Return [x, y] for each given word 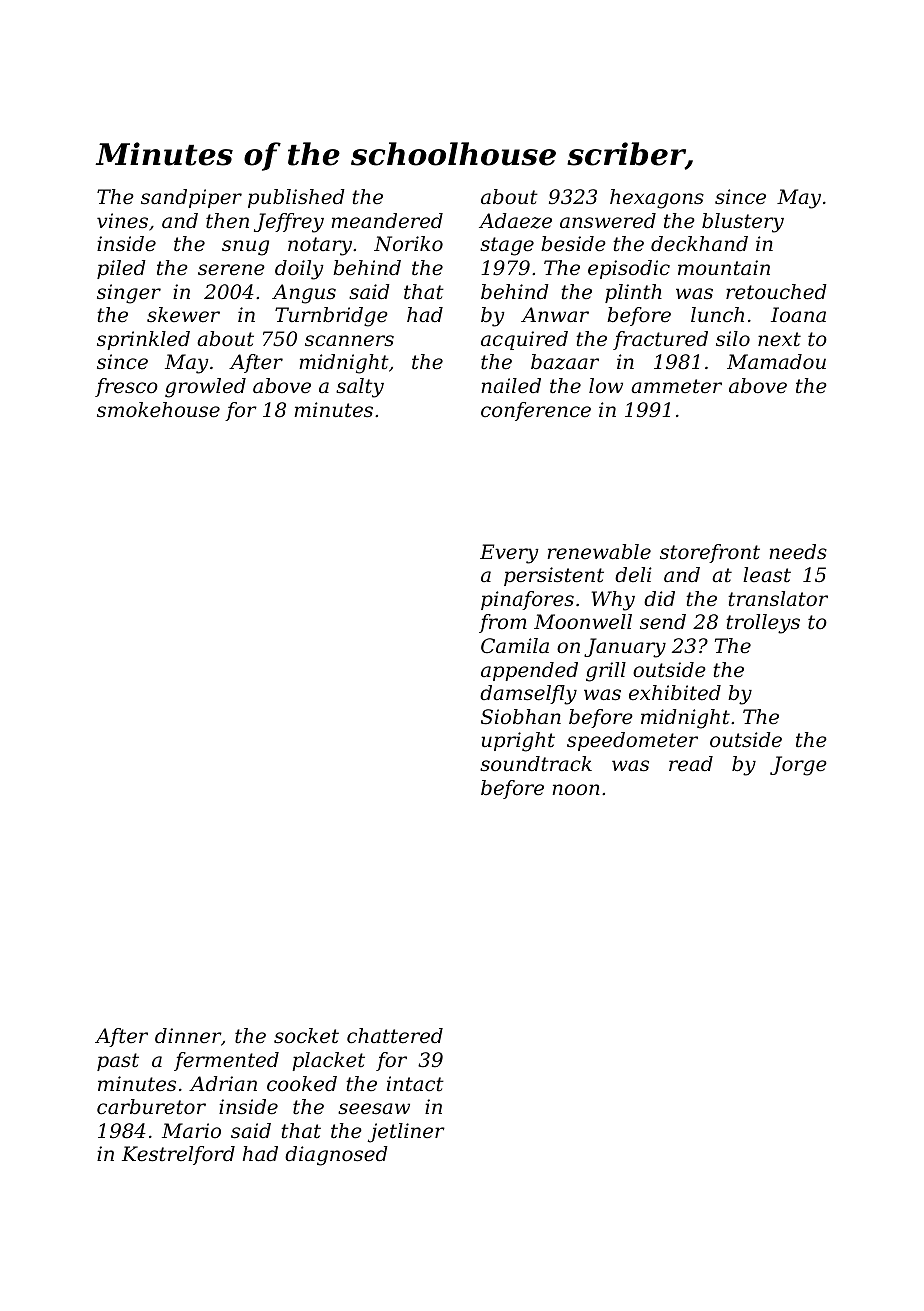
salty [360, 388]
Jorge [798, 766]
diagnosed [336, 1156]
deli [633, 575]
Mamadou [776, 362]
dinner [188, 1036]
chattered [395, 1036]
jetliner [406, 1133]
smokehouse [158, 410]
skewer [183, 315]
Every [509, 554]
